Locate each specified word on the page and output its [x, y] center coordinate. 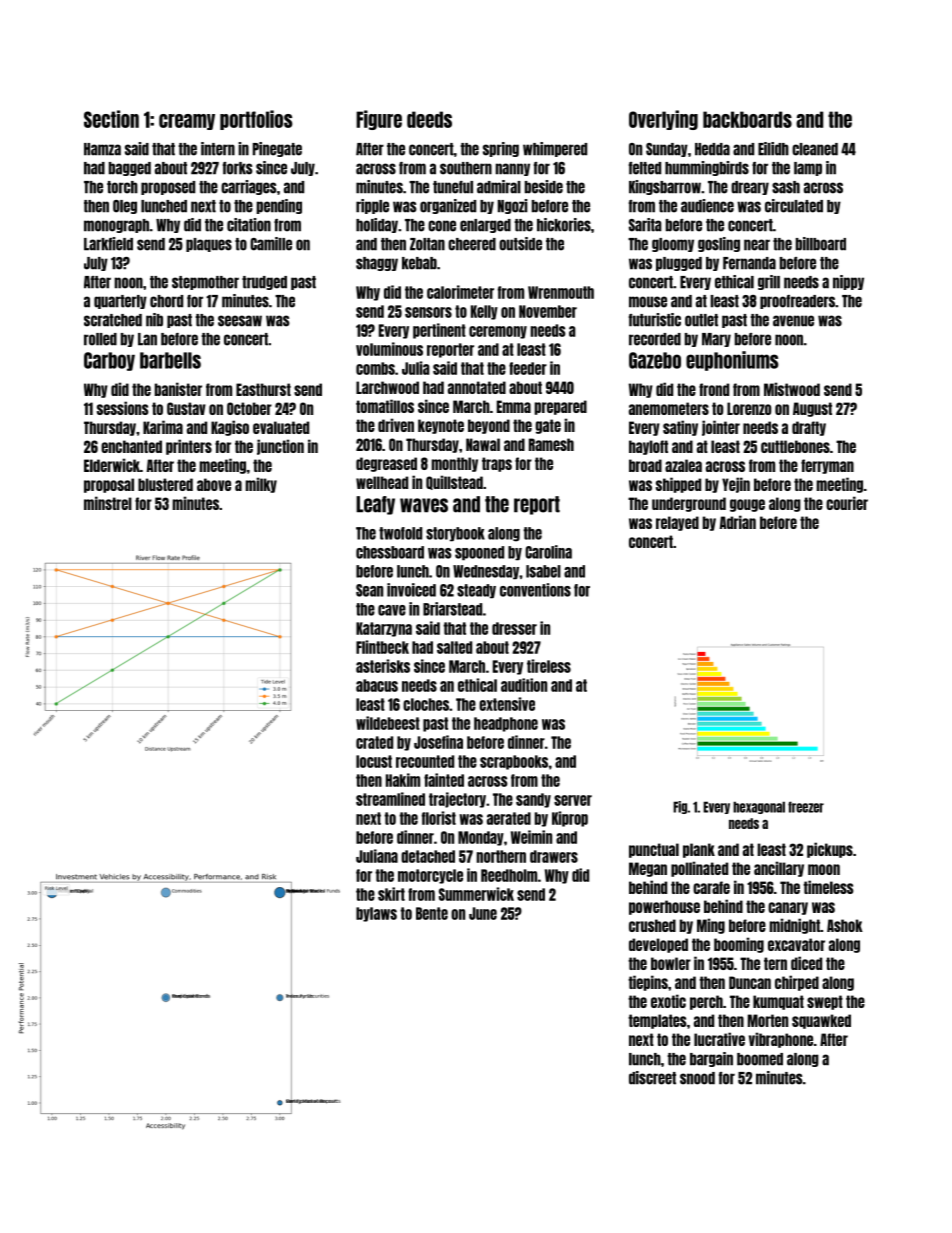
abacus [377, 685]
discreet [652, 1078]
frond [714, 389]
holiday [377, 225]
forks [238, 168]
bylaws [376, 914]
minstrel [108, 503]
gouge [747, 505]
